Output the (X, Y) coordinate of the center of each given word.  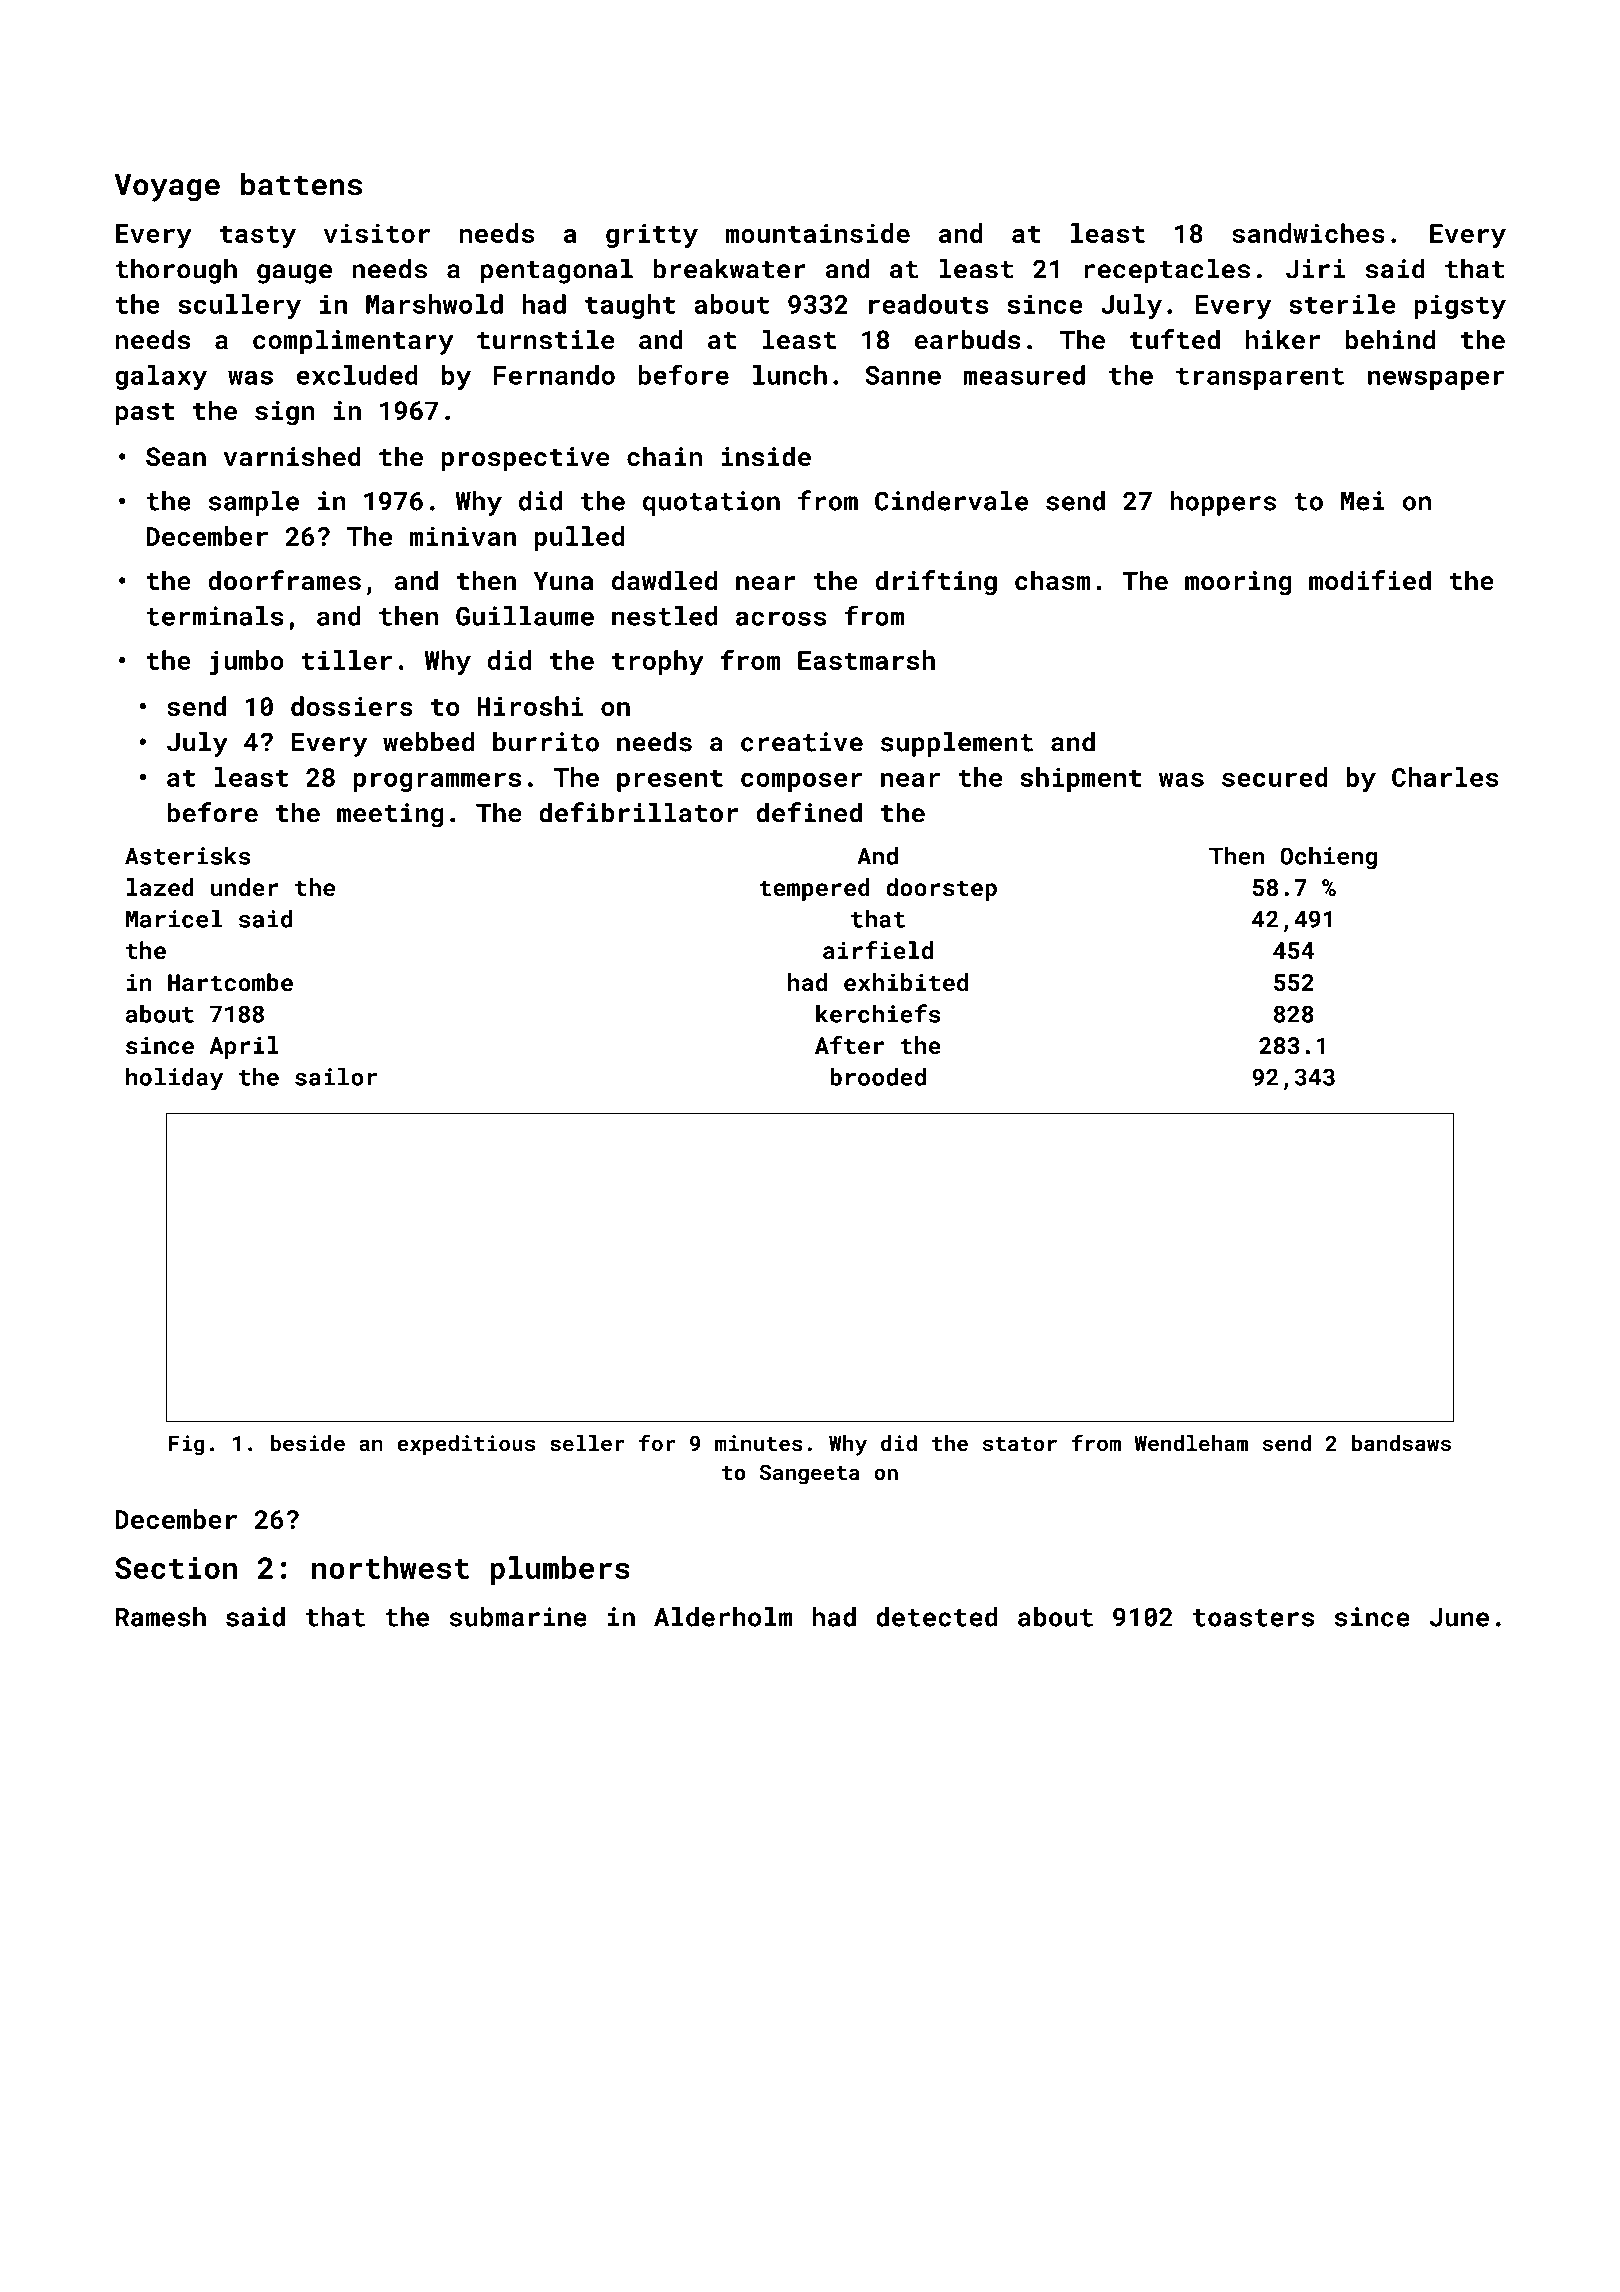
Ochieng (1328, 858)
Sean (176, 457)
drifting (936, 583)
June (1459, 1617)
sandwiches (1308, 233)
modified (1370, 580)
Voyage (167, 188)
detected (937, 1617)
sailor (336, 1077)
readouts (928, 304)
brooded (878, 1077)
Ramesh (161, 1617)
